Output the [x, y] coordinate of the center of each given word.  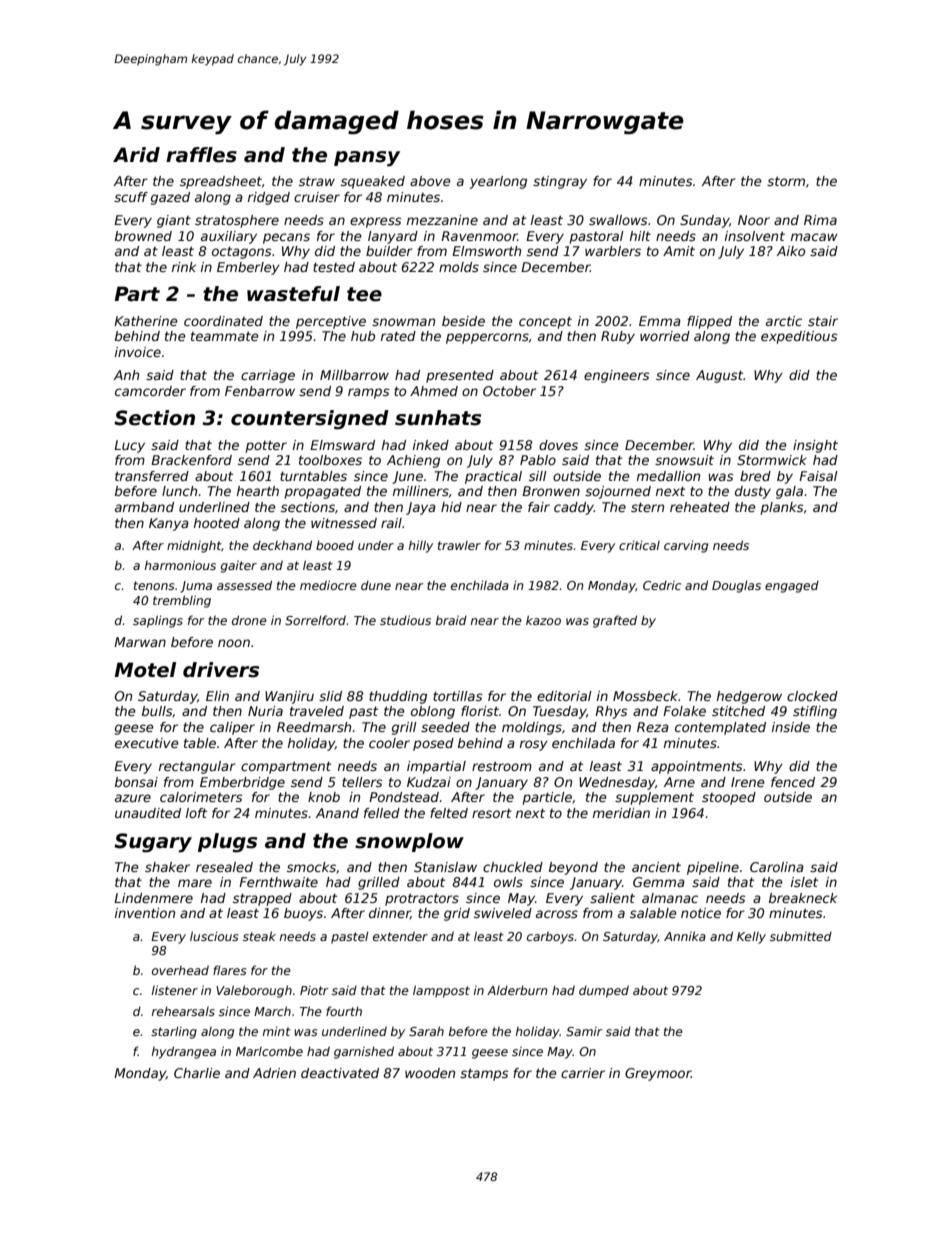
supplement [654, 798]
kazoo [543, 620]
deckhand [282, 545]
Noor [754, 220]
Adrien [274, 1073]
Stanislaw [445, 867]
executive [147, 743]
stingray [560, 182]
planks [782, 508]
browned [143, 236]
